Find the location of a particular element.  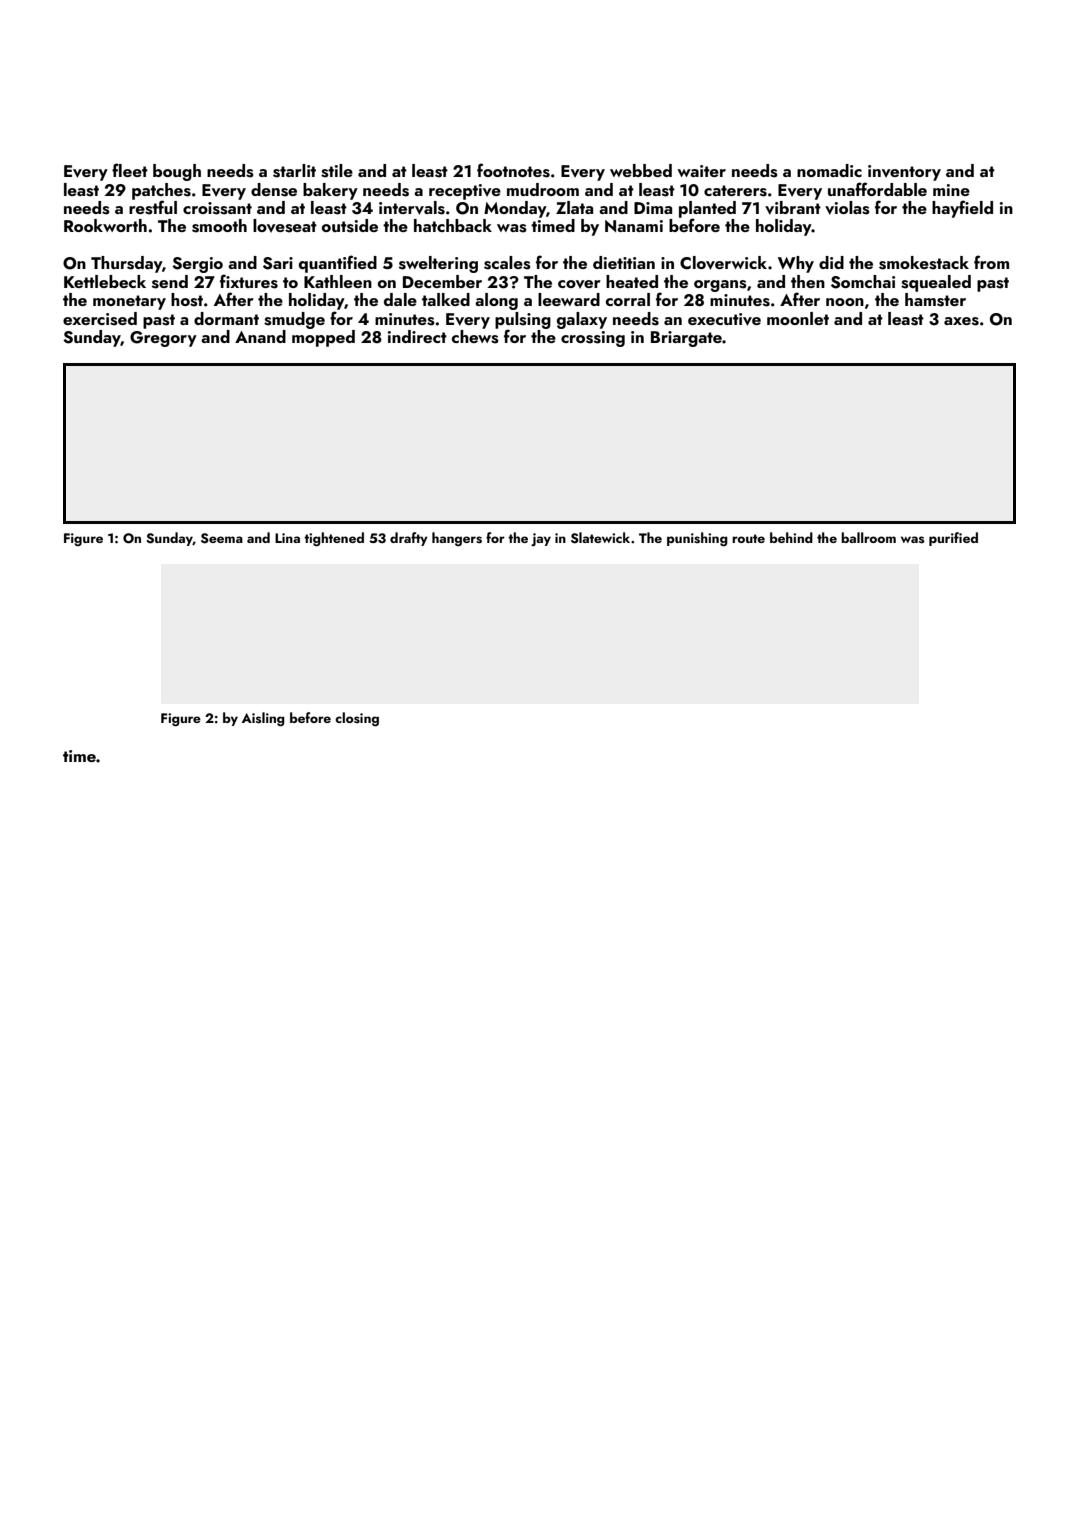

bakery is located at coordinates (330, 191).
